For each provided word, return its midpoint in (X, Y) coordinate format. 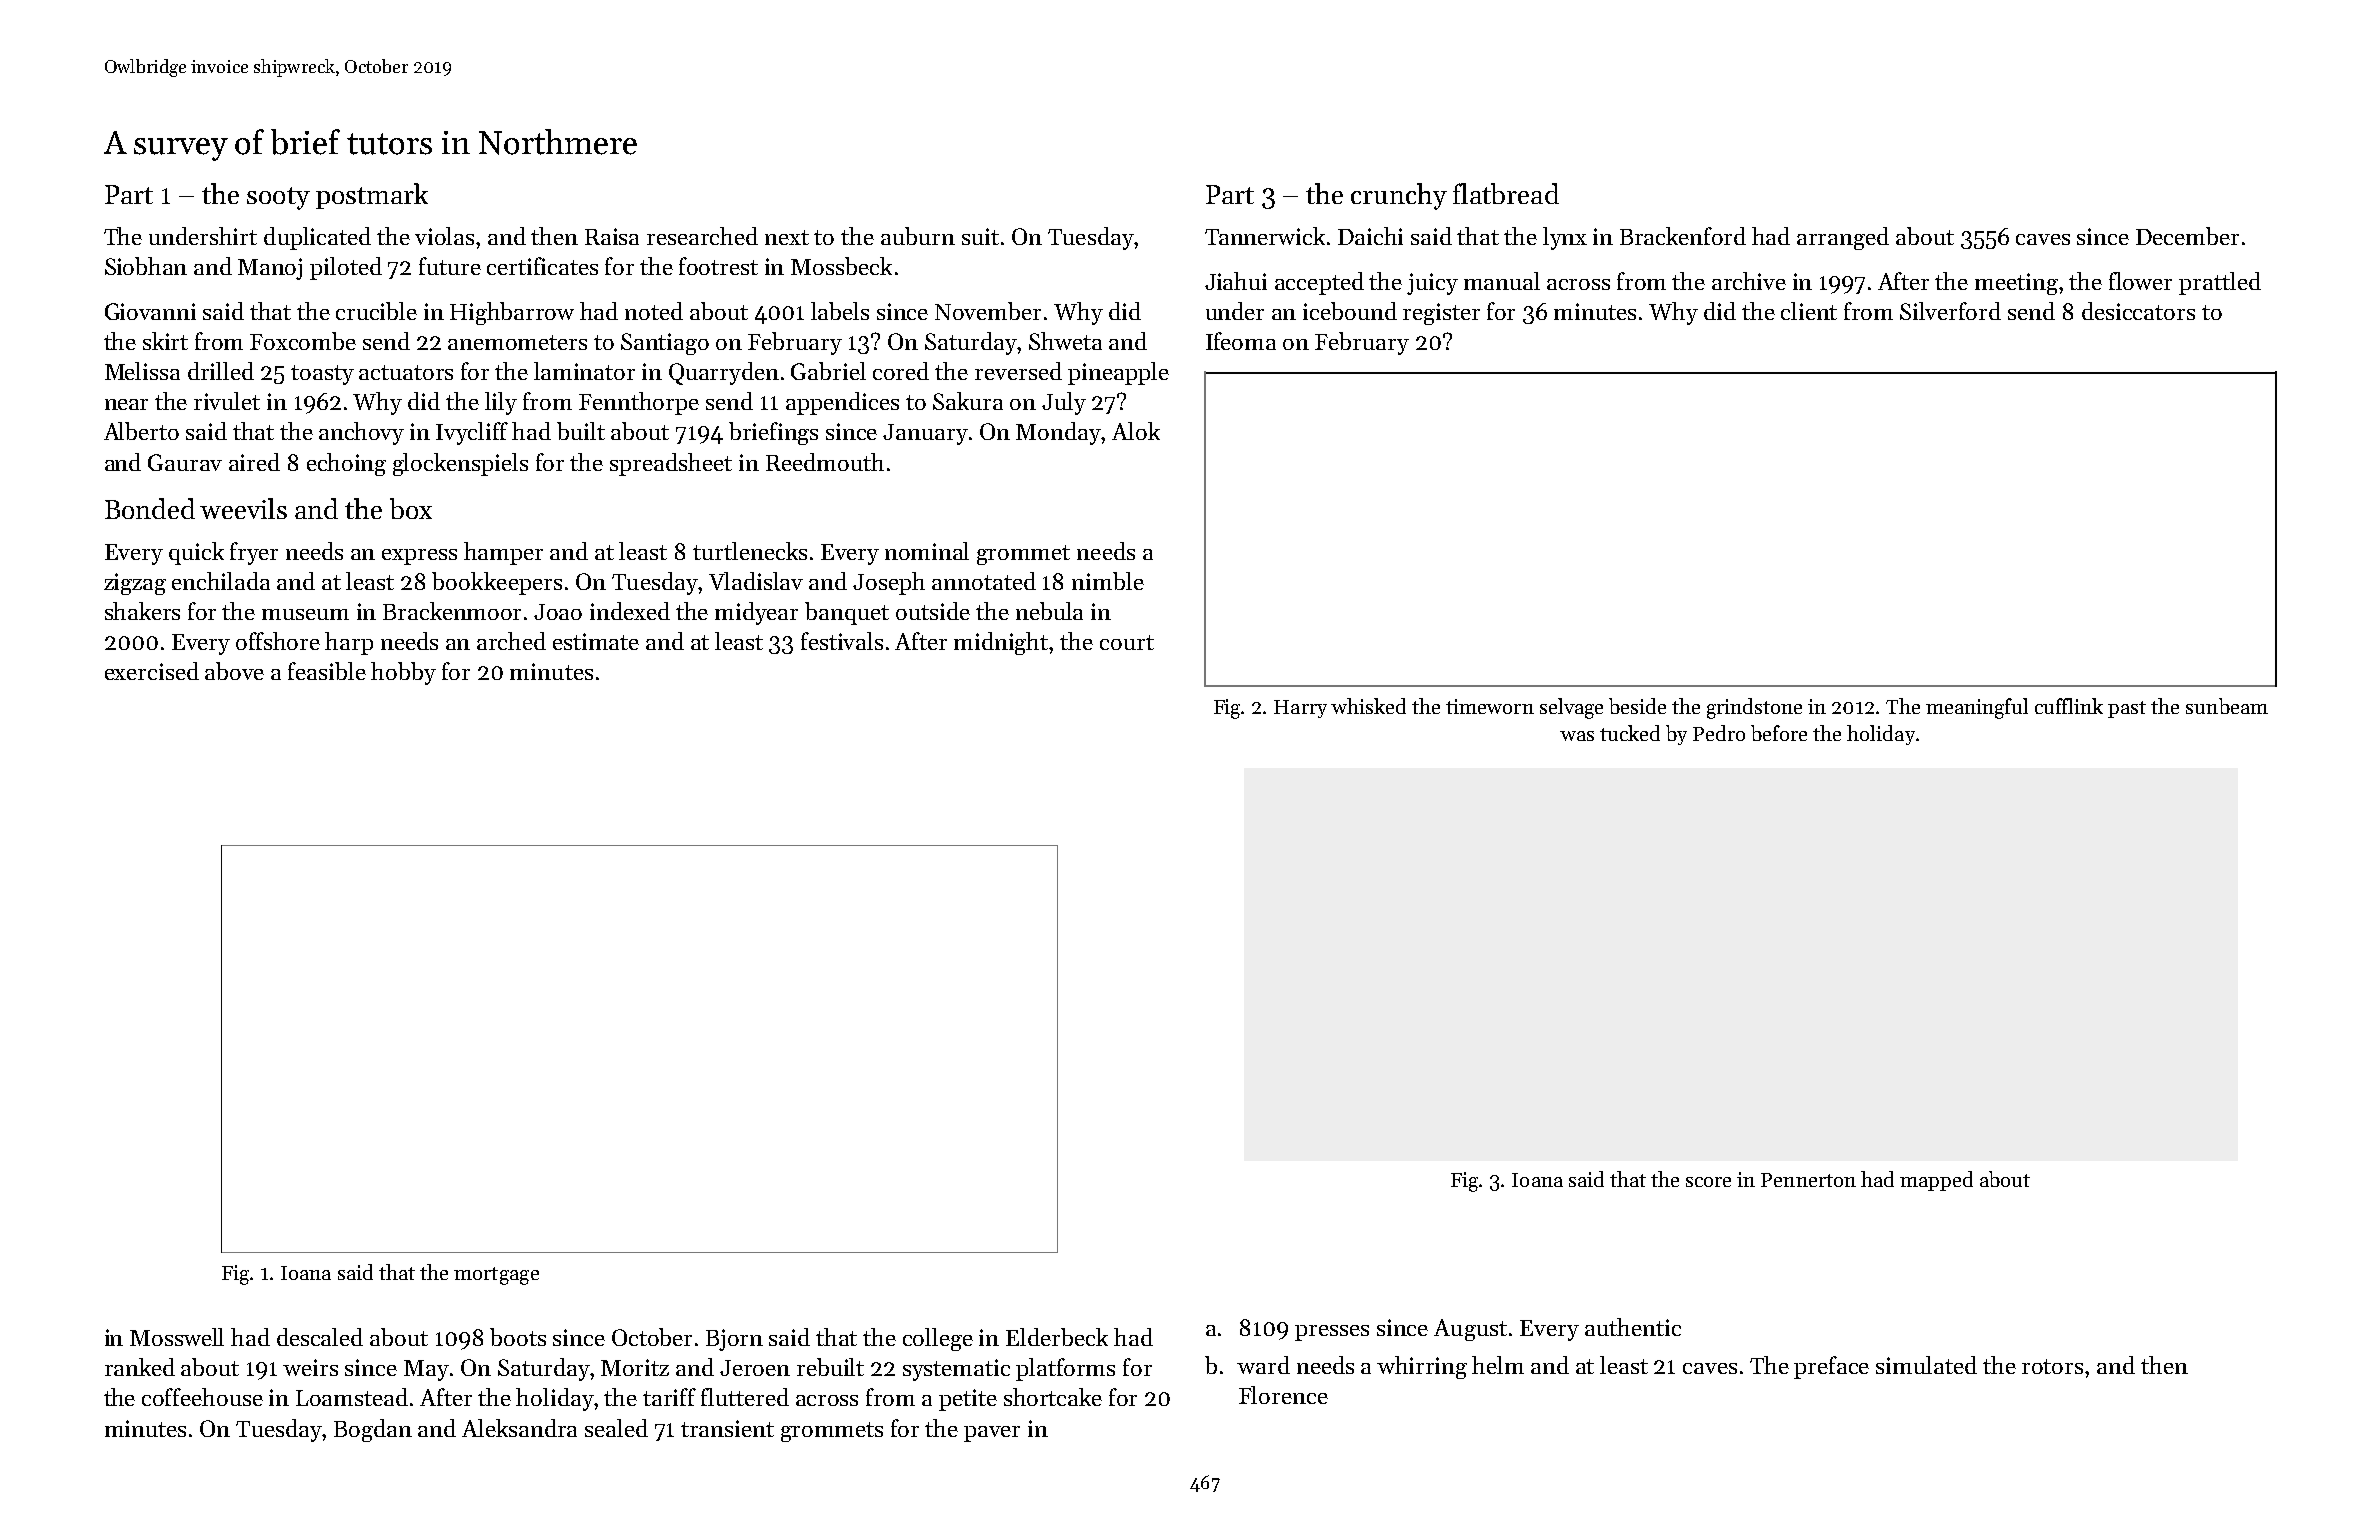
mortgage (496, 1276)
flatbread (1506, 193)
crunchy (1399, 196)
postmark (372, 196)
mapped (1936, 1181)
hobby (403, 673)
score (1708, 1182)
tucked (1630, 733)
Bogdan (373, 1430)
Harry (1300, 709)
